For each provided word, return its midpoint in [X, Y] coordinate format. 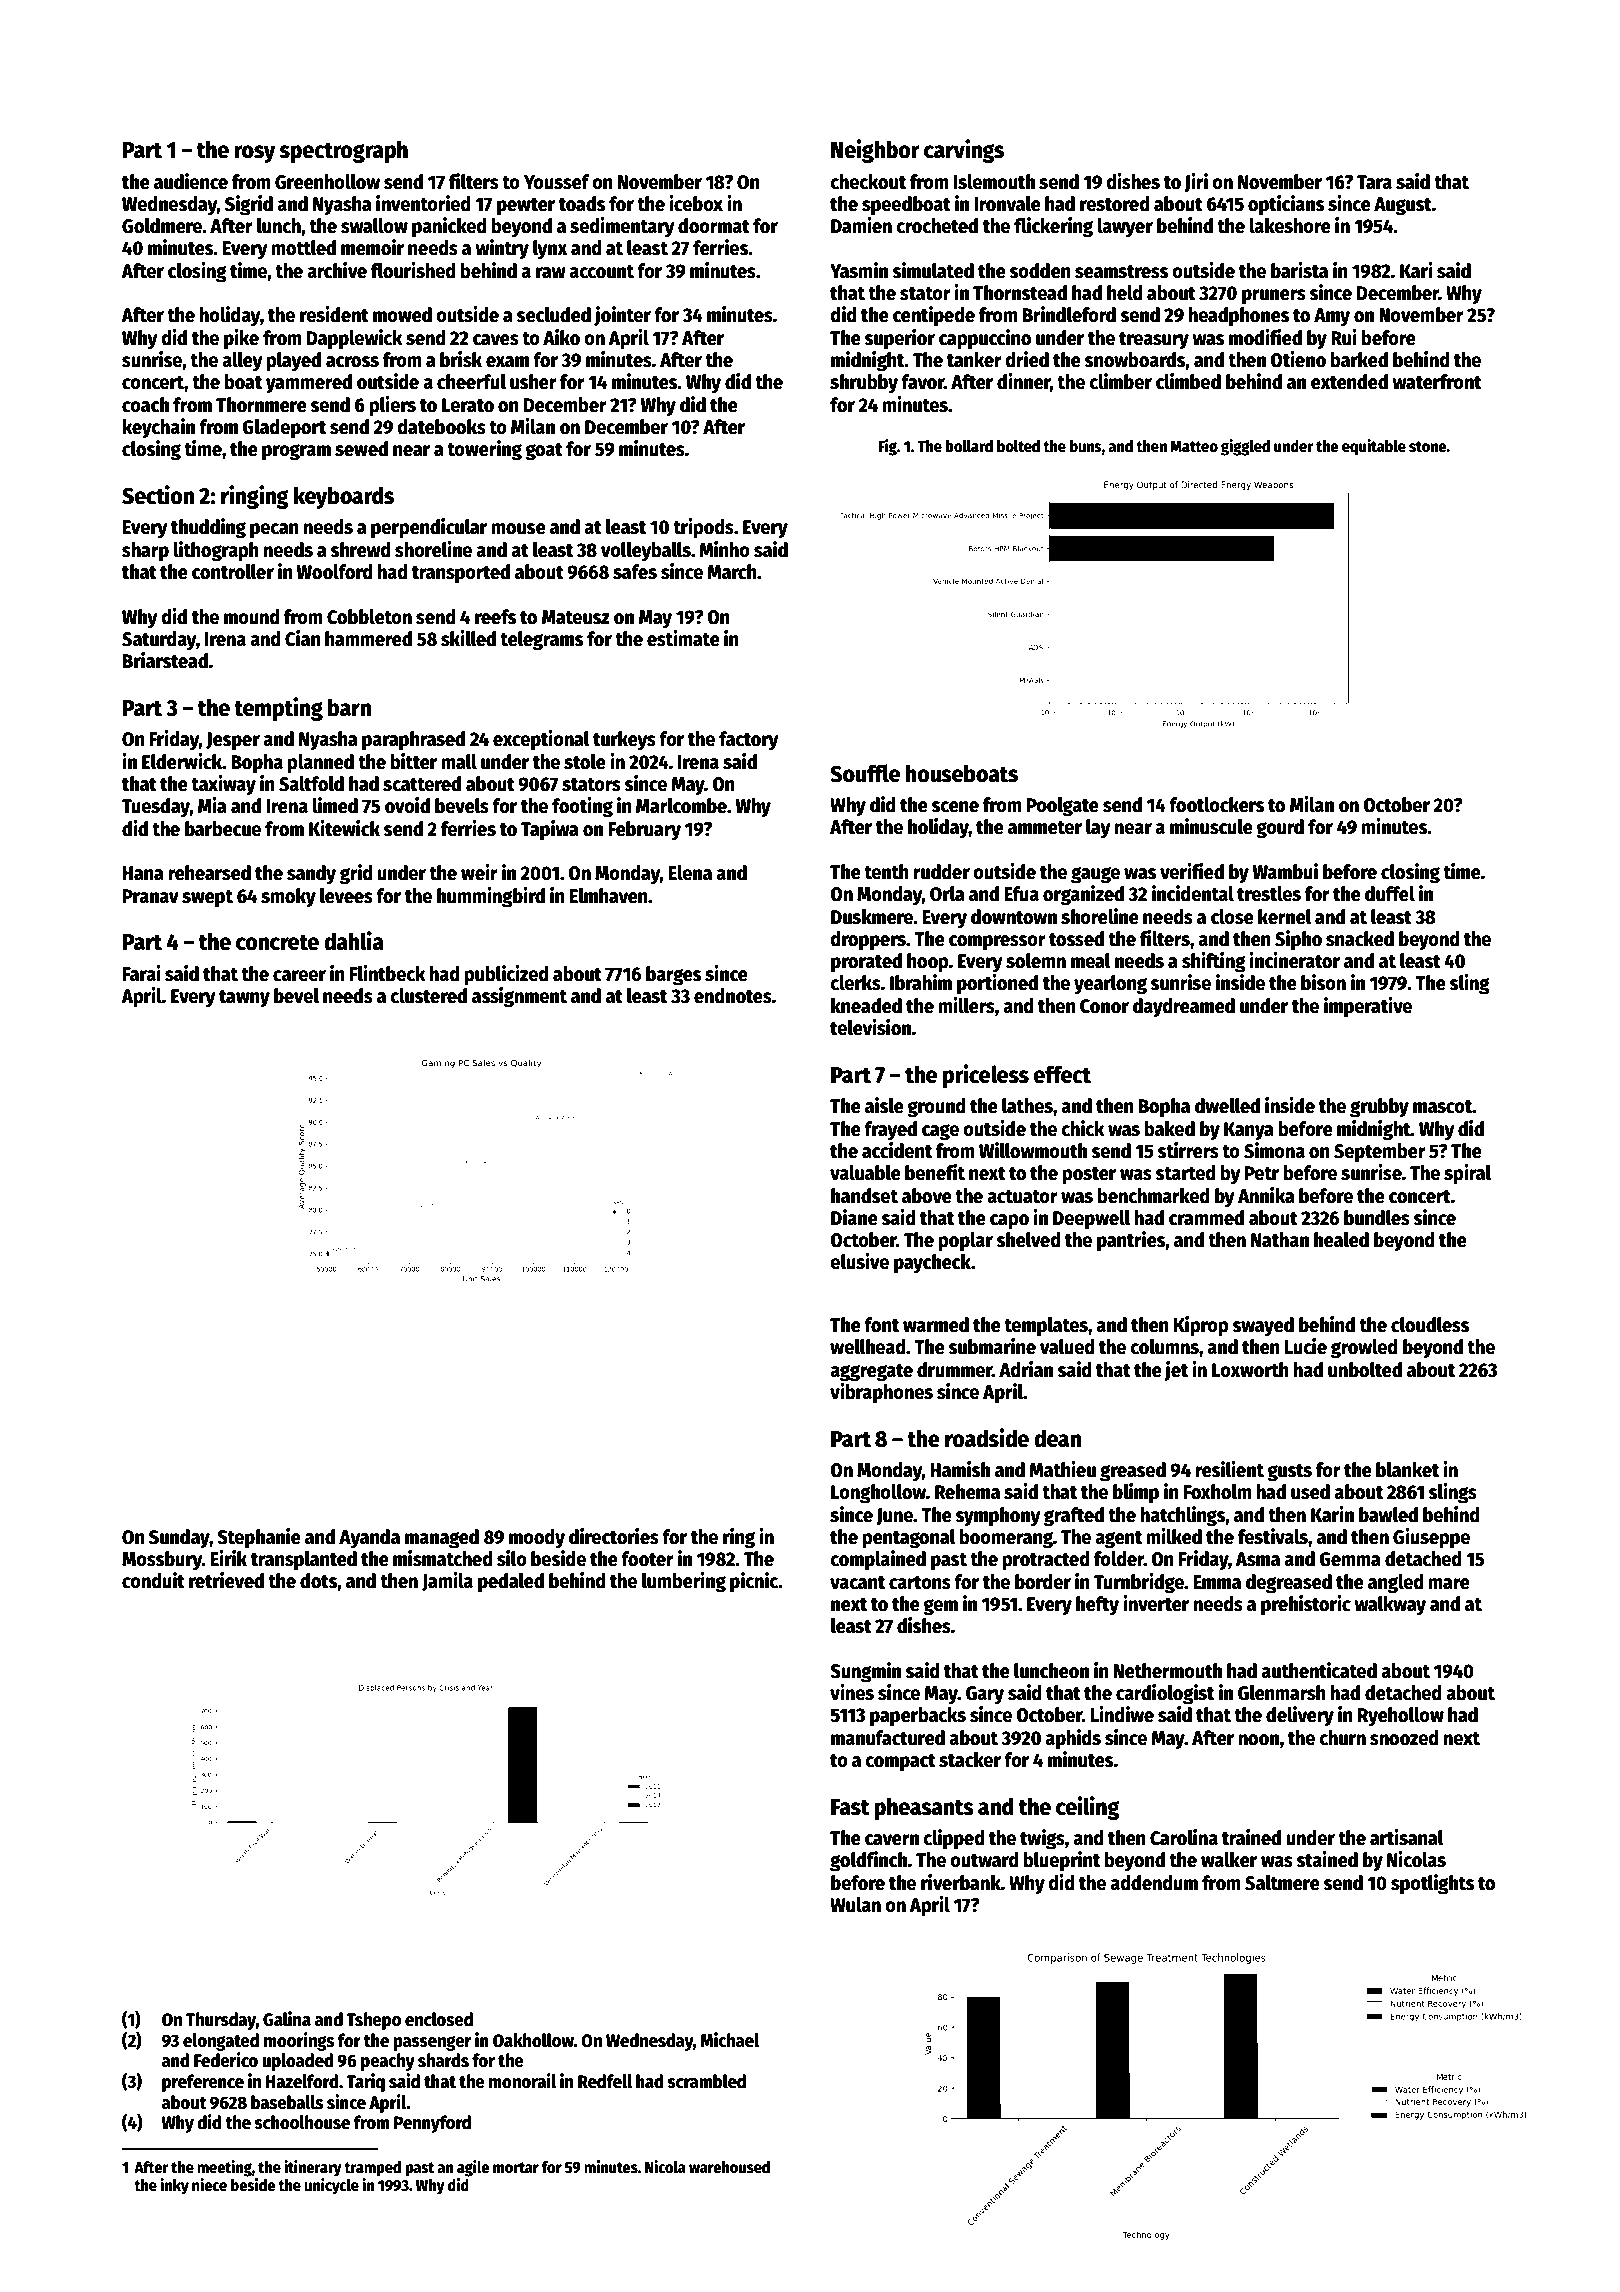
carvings [964, 151]
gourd [1280, 829]
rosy [255, 154]
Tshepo [373, 2021]
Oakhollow [533, 2040]
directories [614, 1536]
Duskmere [872, 917]
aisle [884, 1105]
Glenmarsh [1282, 1693]
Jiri [1196, 182]
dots [319, 1581]
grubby [1379, 1108]
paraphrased [413, 741]
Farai [142, 973]
